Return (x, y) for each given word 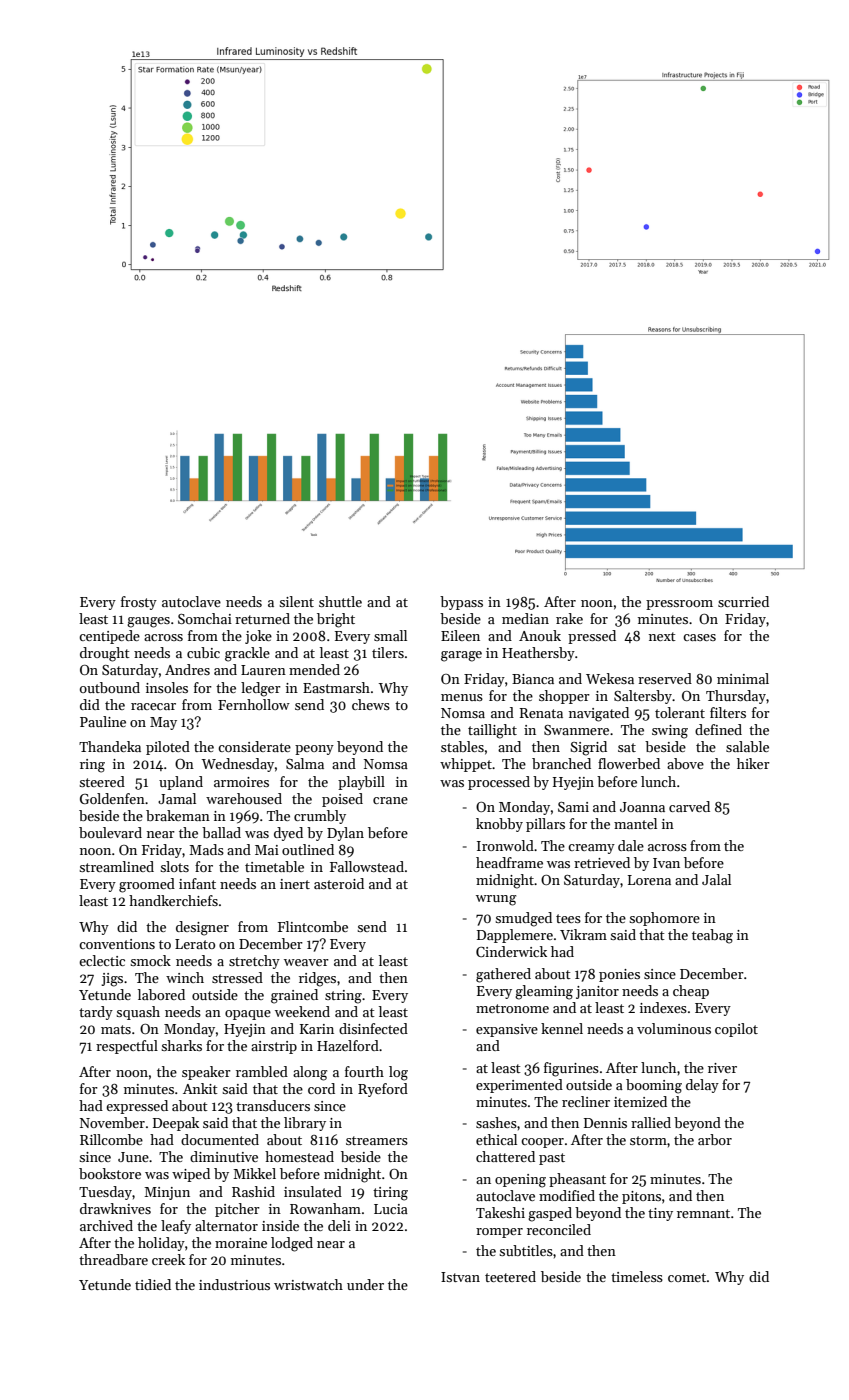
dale (631, 845)
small (390, 635)
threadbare (113, 1259)
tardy (96, 1013)
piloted (168, 748)
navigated (599, 714)
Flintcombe (313, 926)
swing (670, 732)
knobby (499, 825)
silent (296, 601)
